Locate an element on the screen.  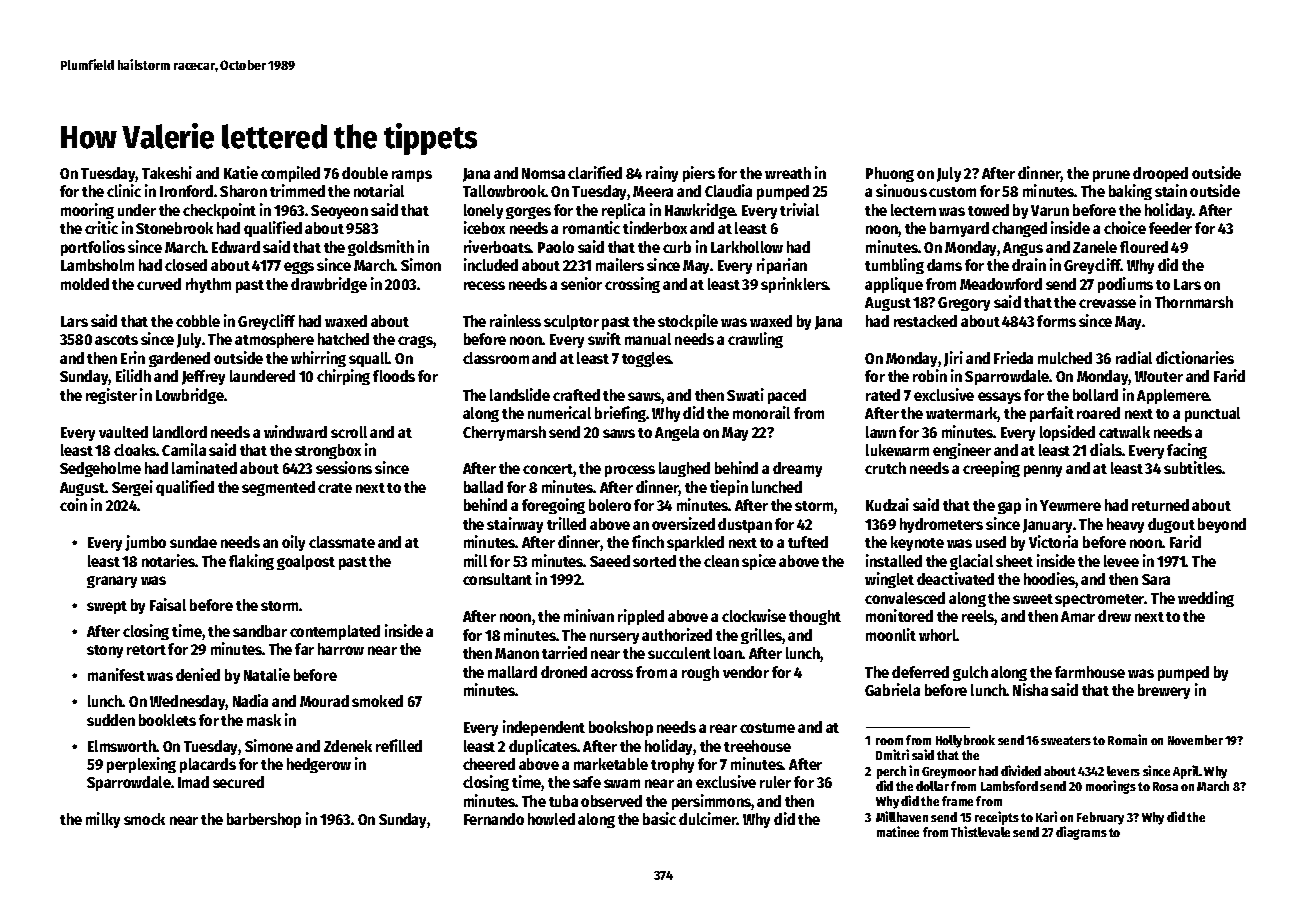
Takeshi is located at coordinates (167, 172).
